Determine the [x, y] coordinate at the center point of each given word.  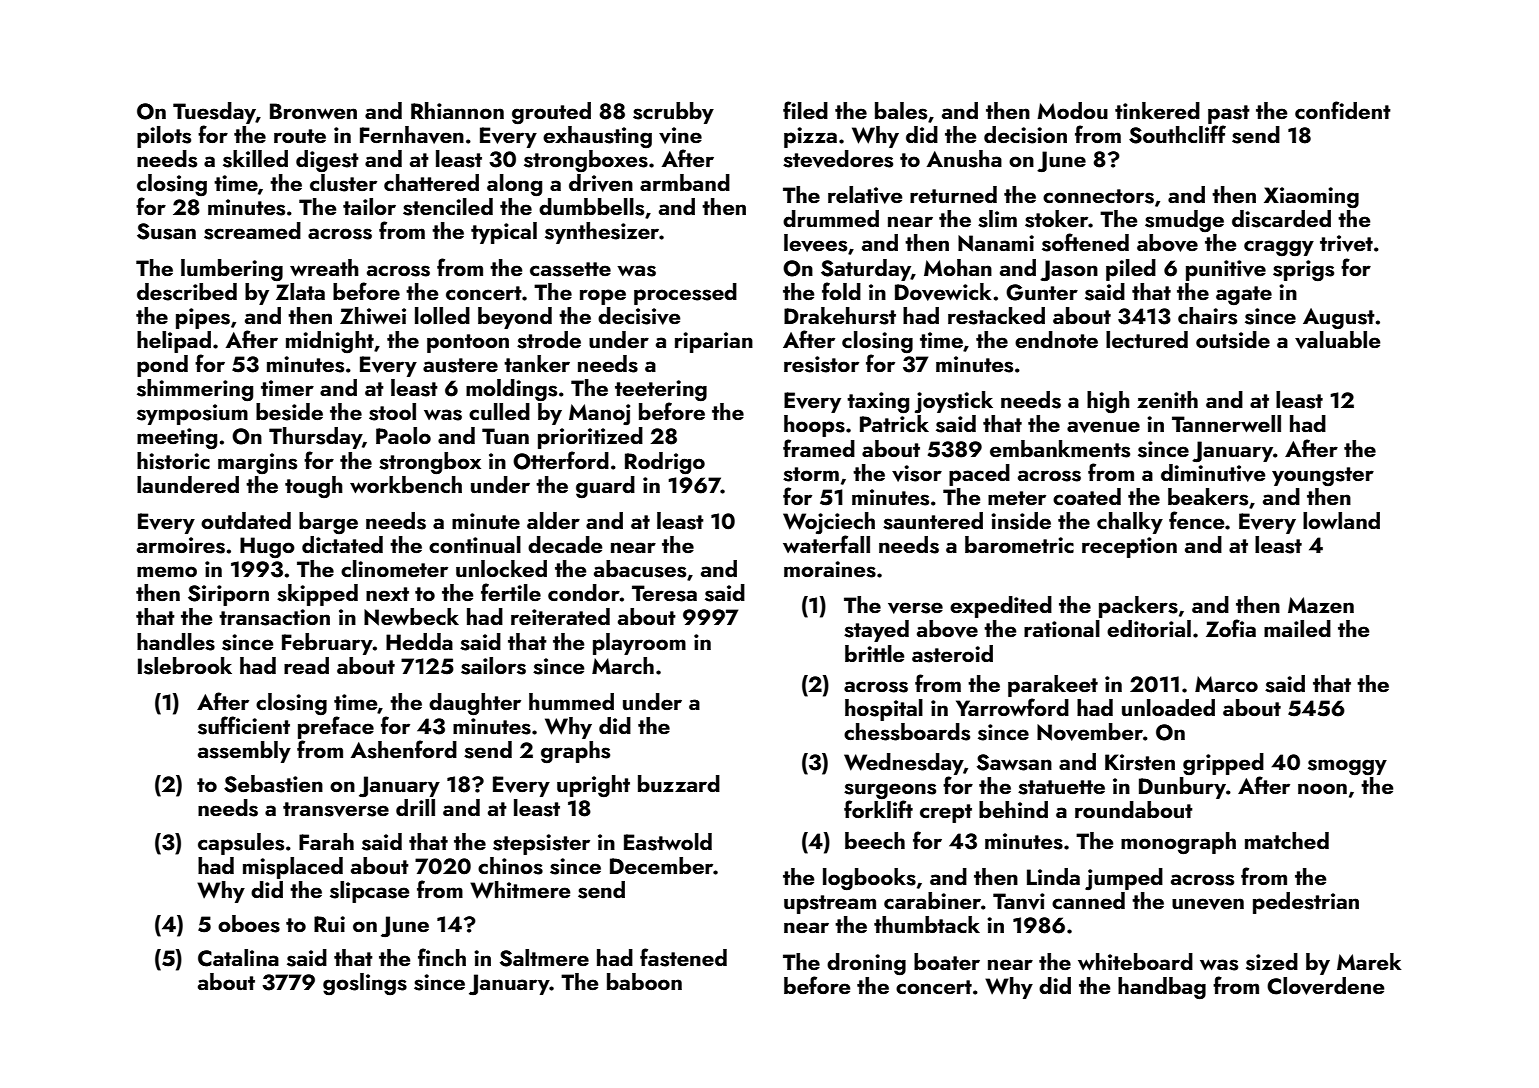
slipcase [369, 892]
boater [947, 961]
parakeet [1053, 686]
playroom [639, 644]
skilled [255, 159]
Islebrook [185, 666]
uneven [1208, 904]
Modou [1072, 110]
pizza [810, 137]
